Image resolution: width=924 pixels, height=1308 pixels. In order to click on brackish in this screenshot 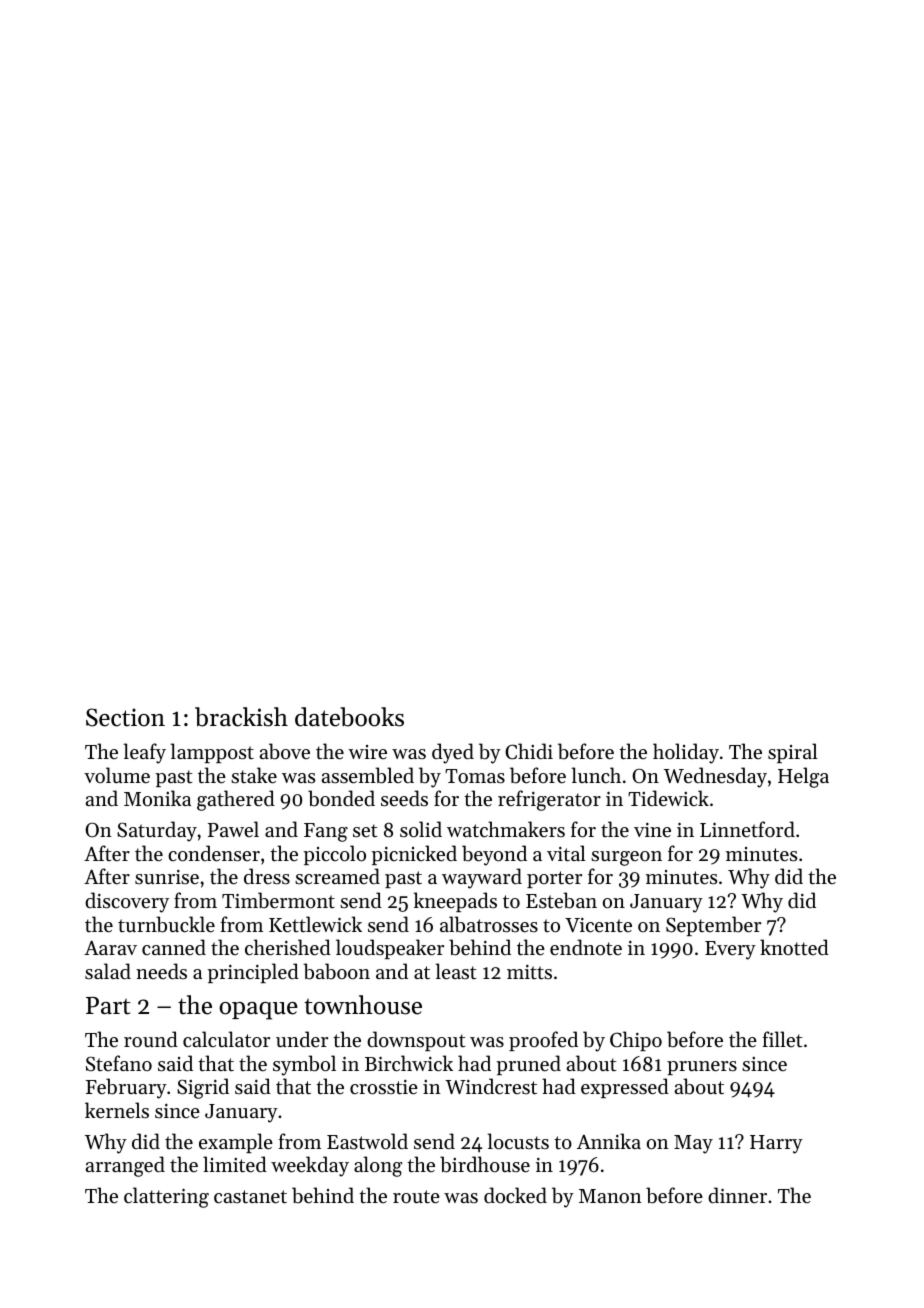, I will do `click(241, 717)`.
